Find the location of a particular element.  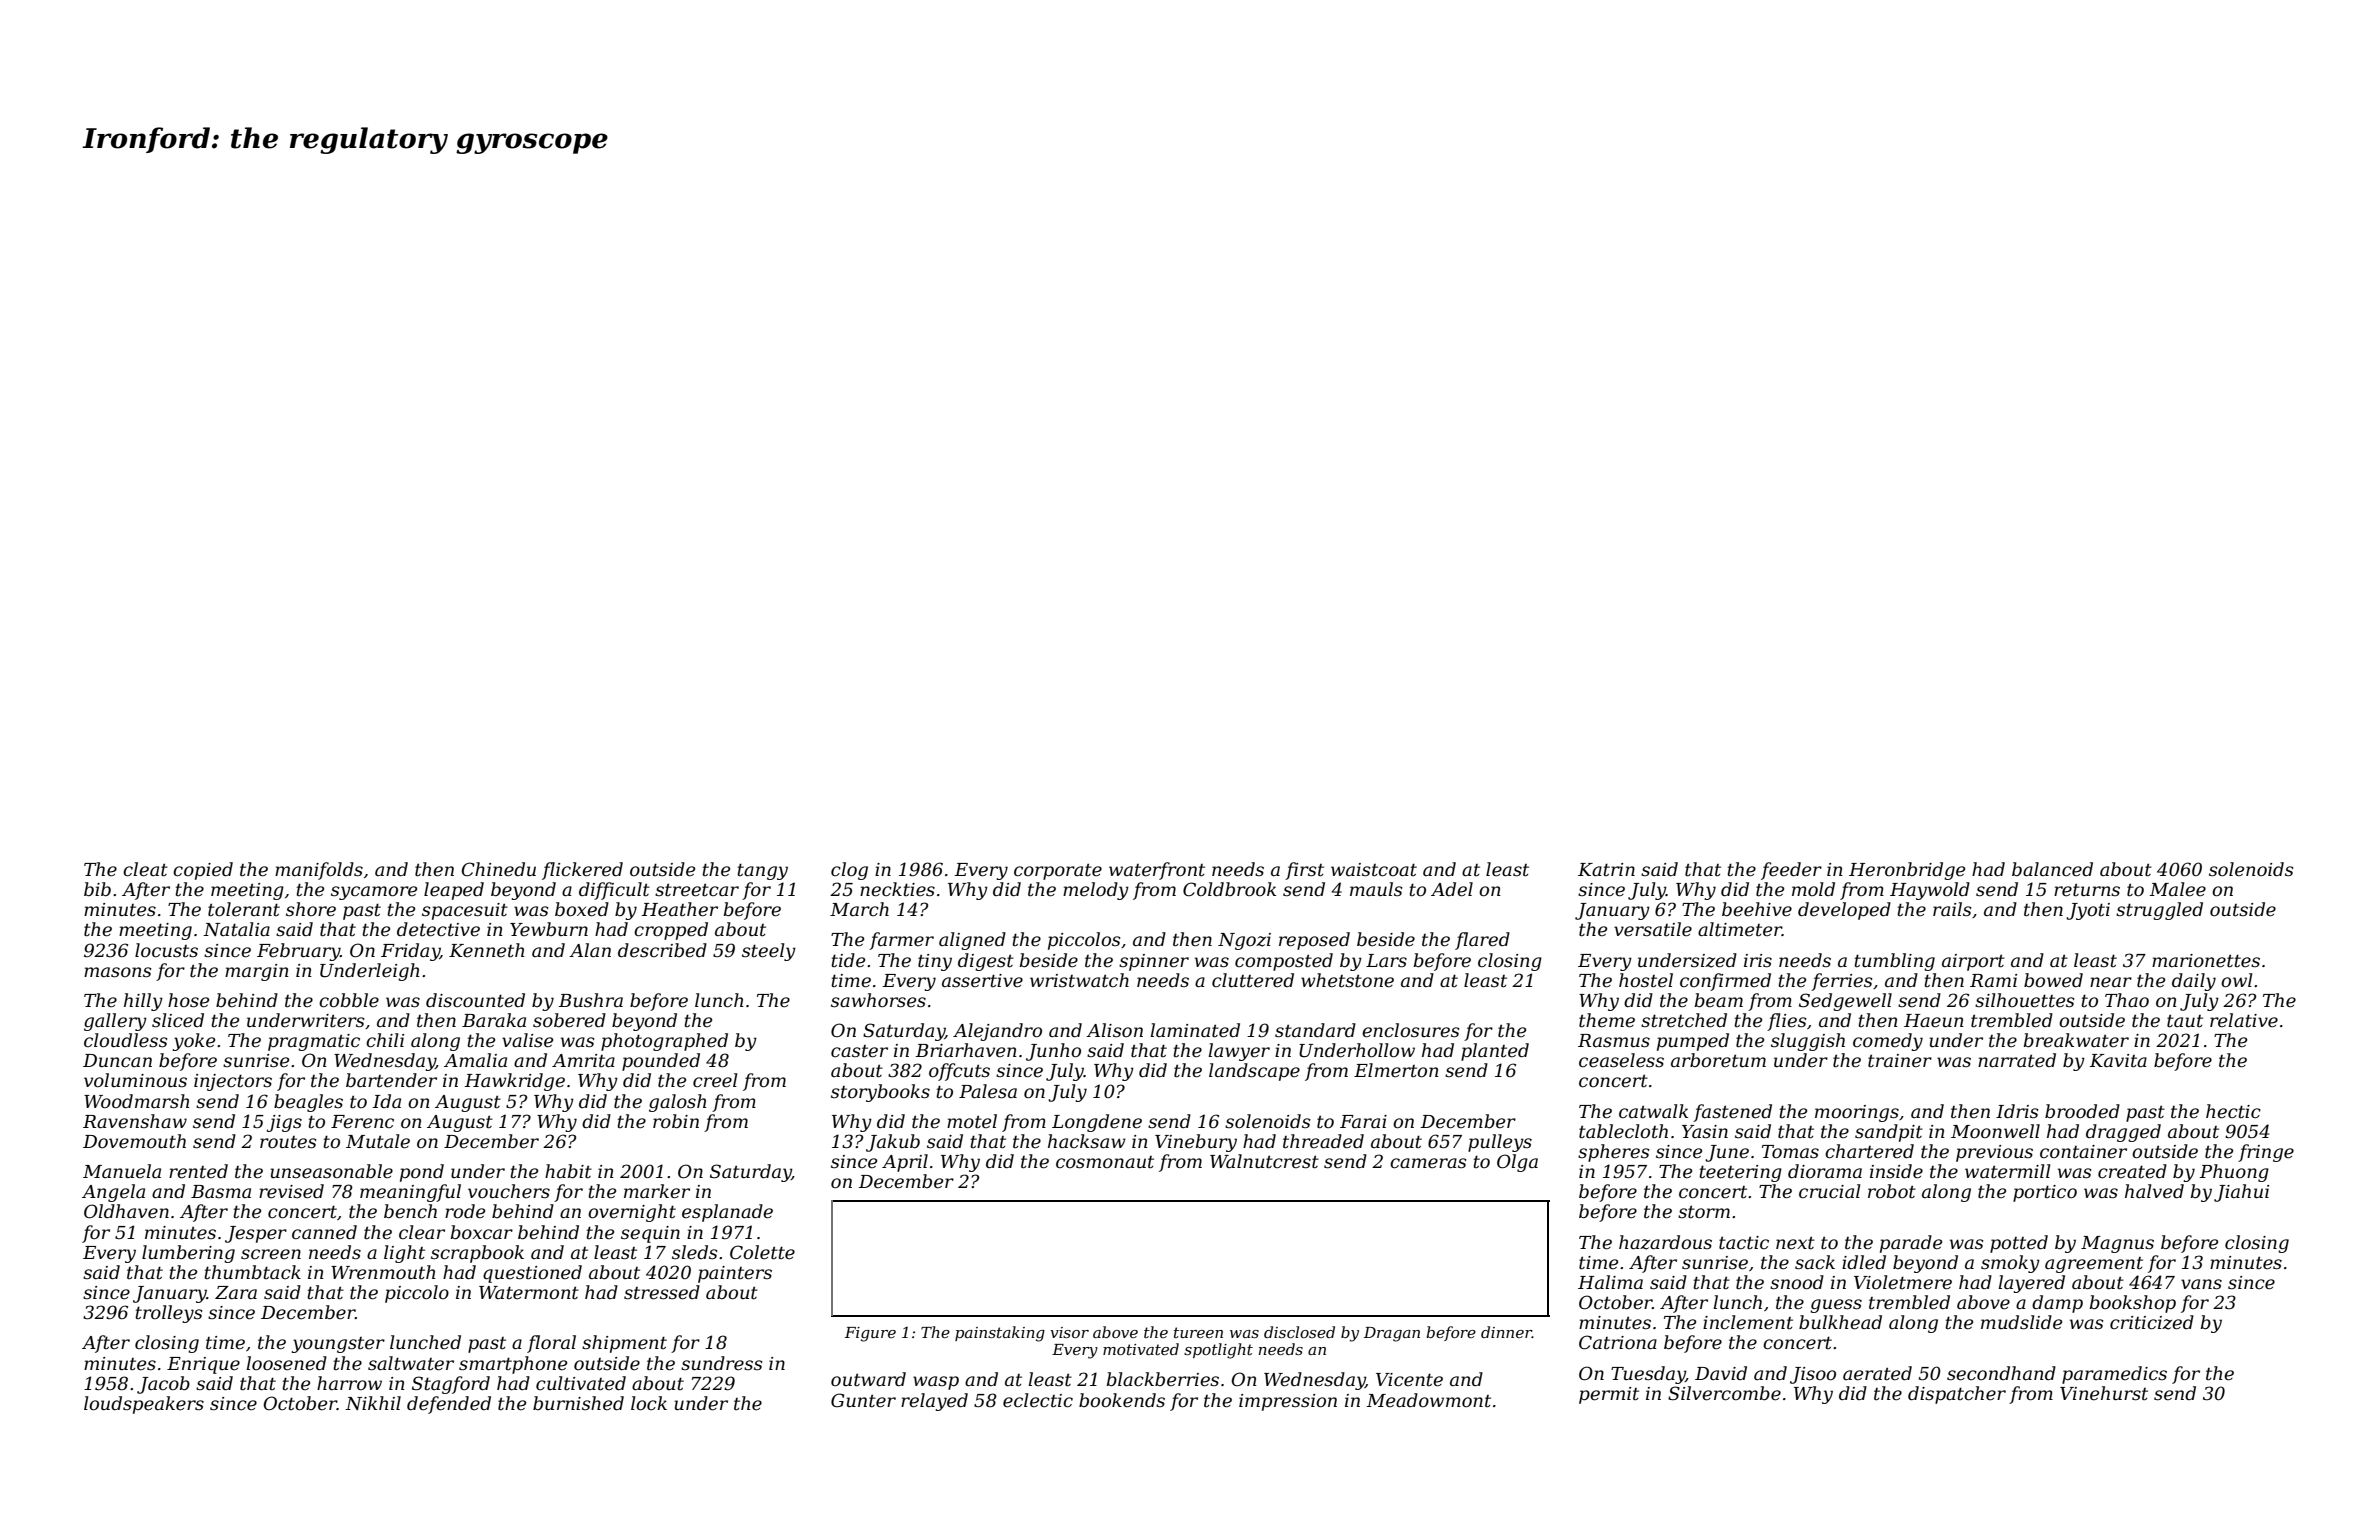

Jiahui is located at coordinates (2241, 1193).
